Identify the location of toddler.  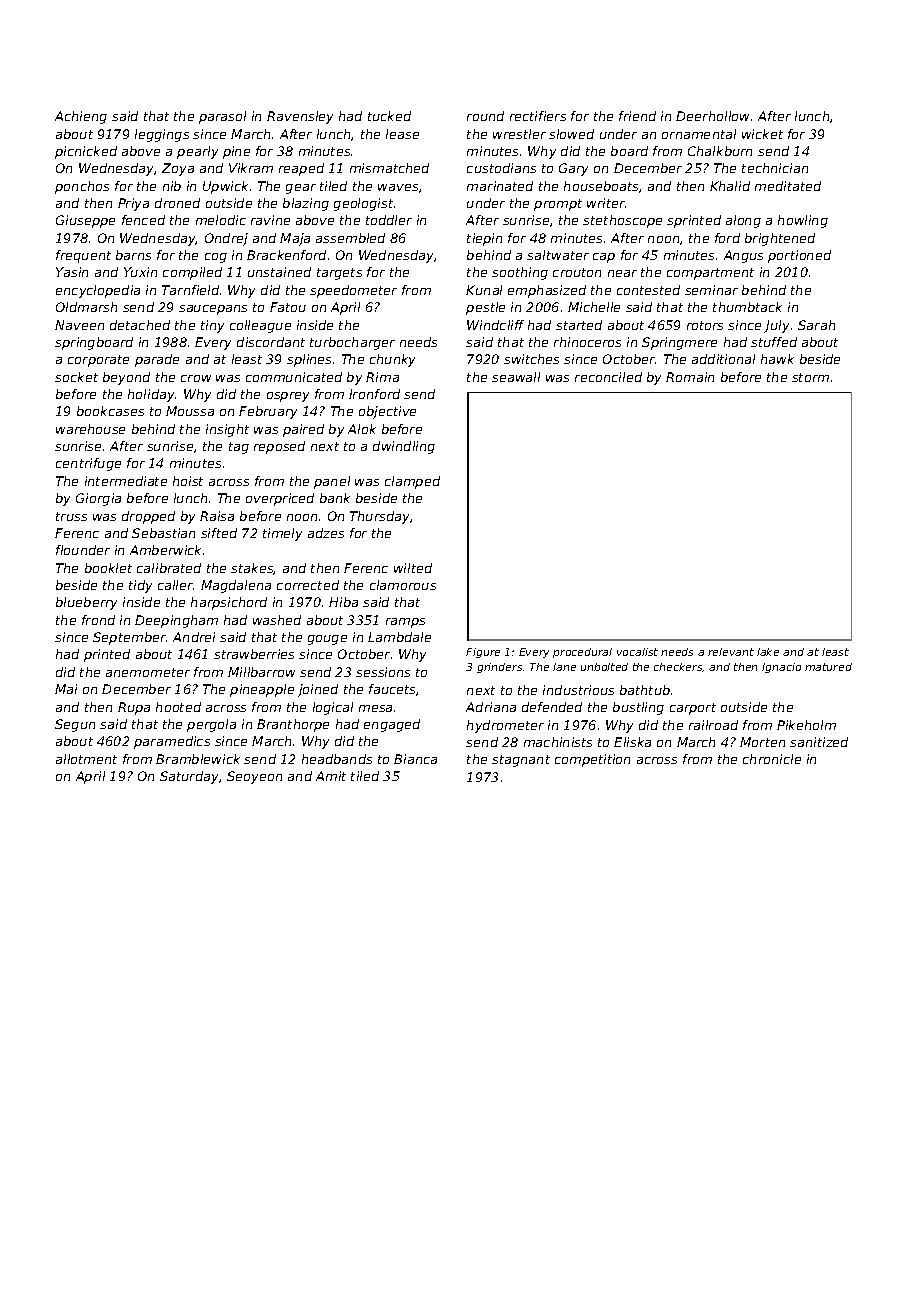
(389, 220).
